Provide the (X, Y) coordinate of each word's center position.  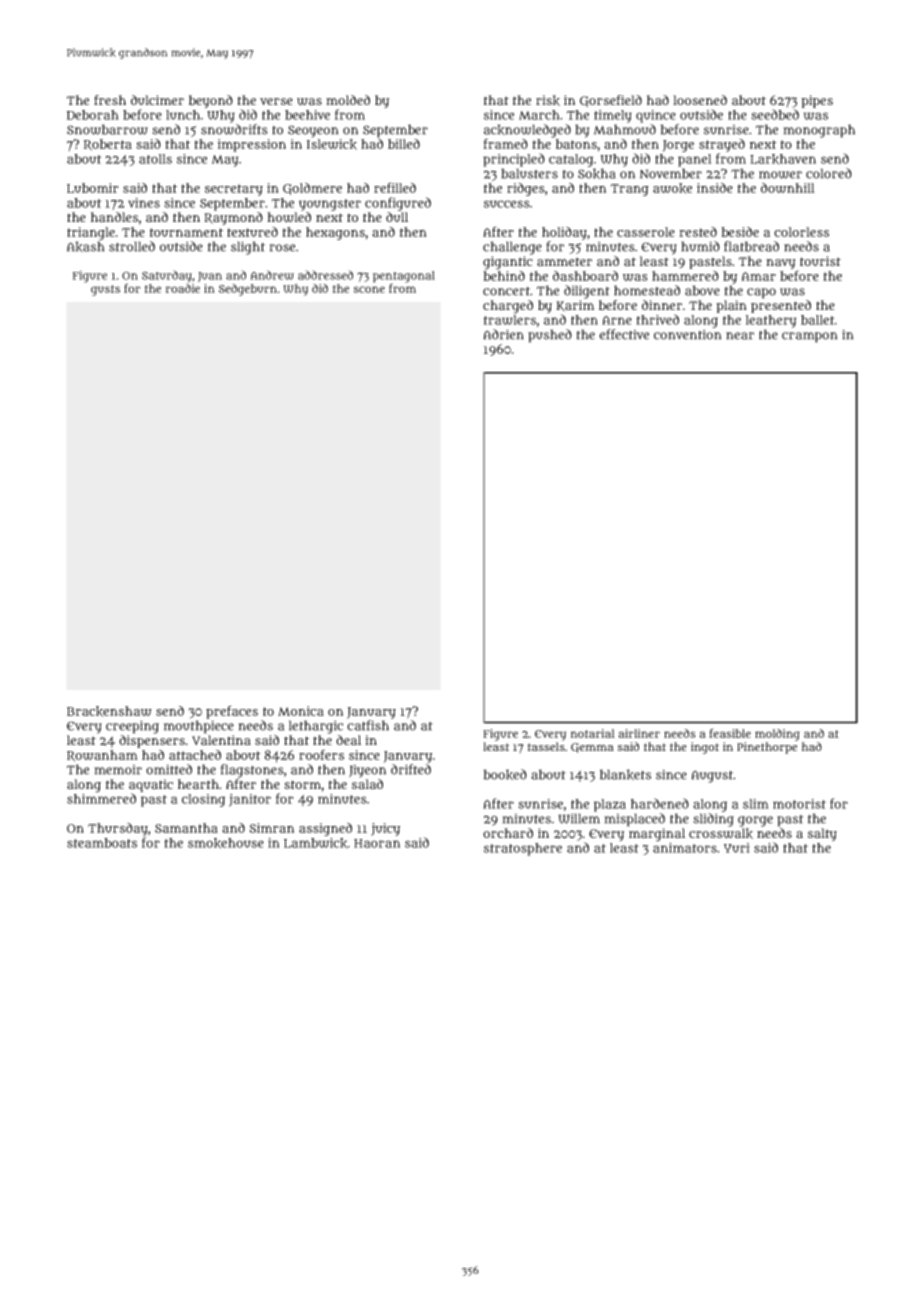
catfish (368, 725)
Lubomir (92, 188)
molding (777, 735)
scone (369, 289)
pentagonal (404, 277)
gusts (105, 290)
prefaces (232, 712)
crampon (809, 337)
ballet (817, 320)
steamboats (102, 843)
